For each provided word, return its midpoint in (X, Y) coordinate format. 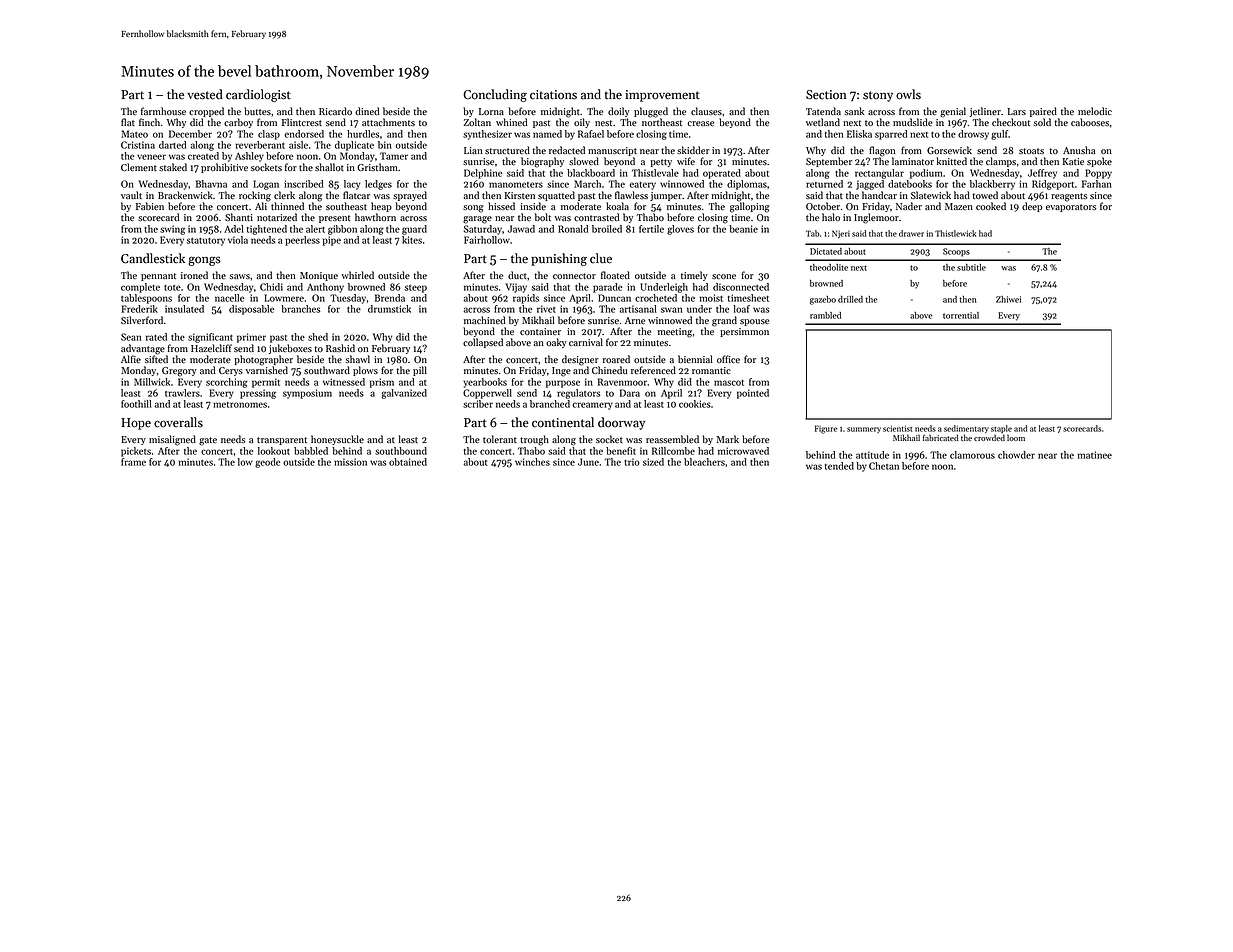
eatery (643, 186)
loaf (741, 309)
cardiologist (258, 95)
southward (327, 370)
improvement (662, 96)
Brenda (390, 298)
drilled (850, 299)
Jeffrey (1042, 174)
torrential (961, 315)
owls (908, 94)
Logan (266, 185)
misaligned (172, 440)
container (540, 331)
